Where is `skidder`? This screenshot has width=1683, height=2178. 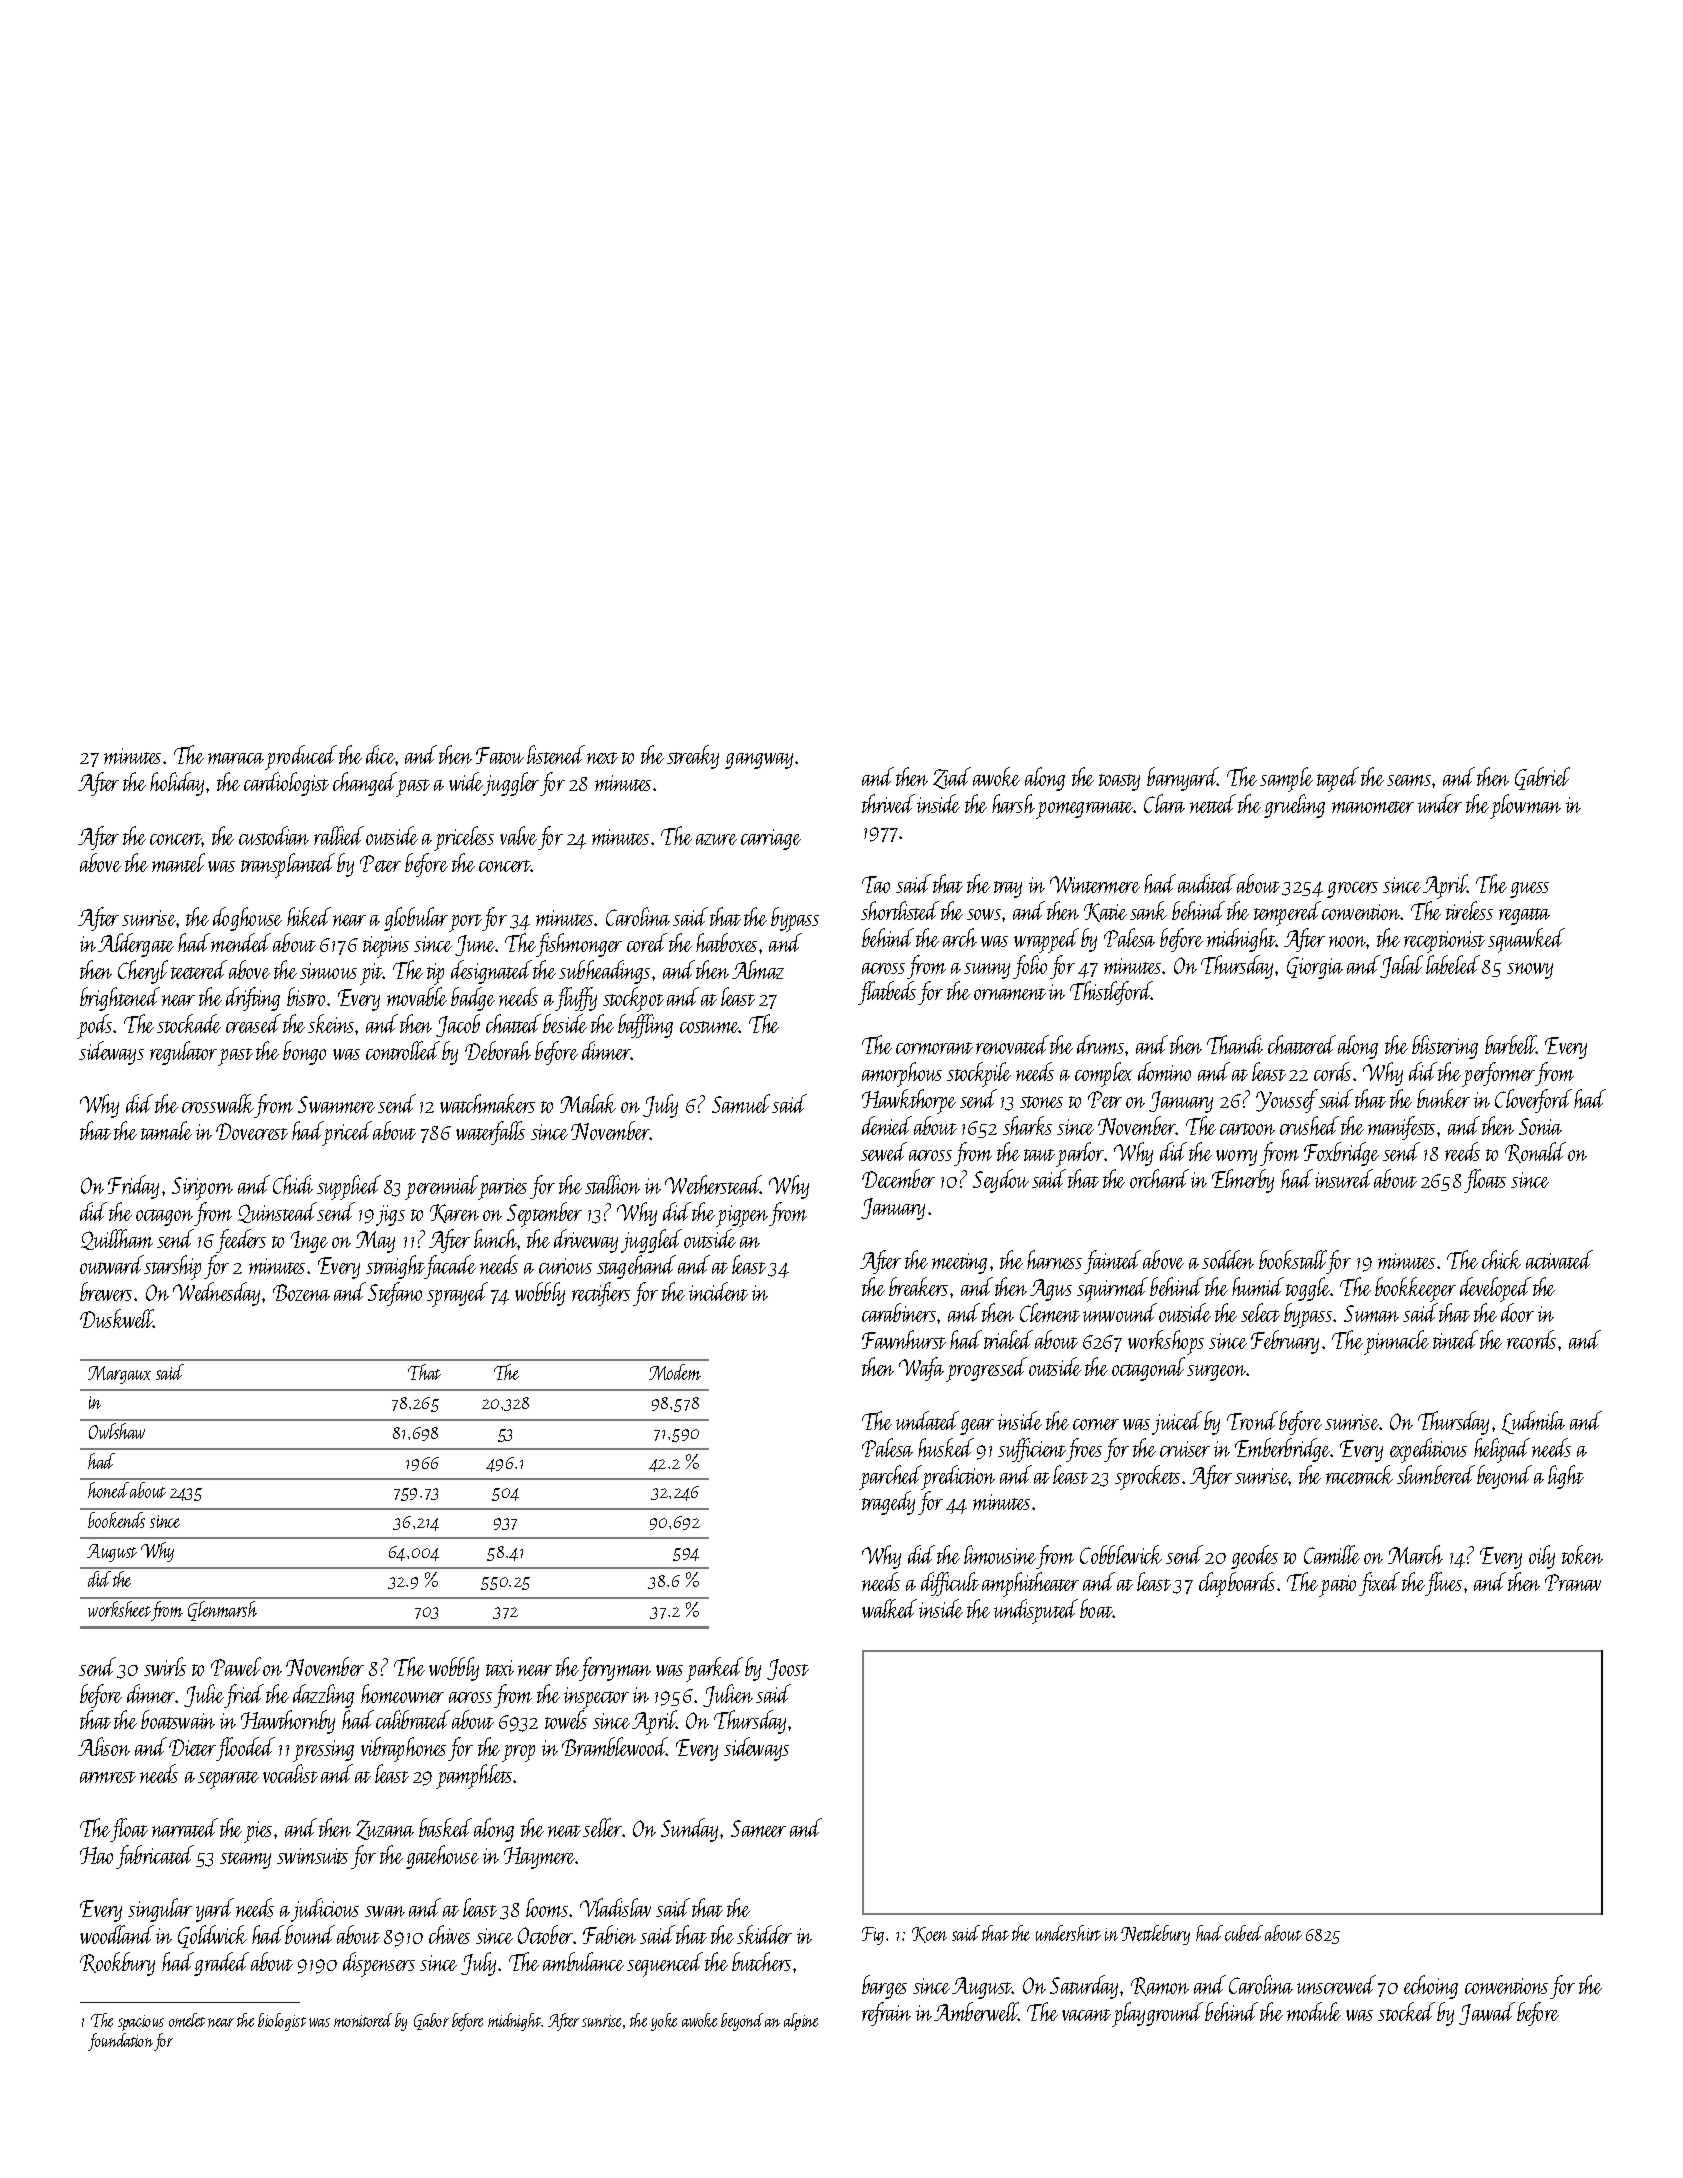 skidder is located at coordinates (764, 1934).
